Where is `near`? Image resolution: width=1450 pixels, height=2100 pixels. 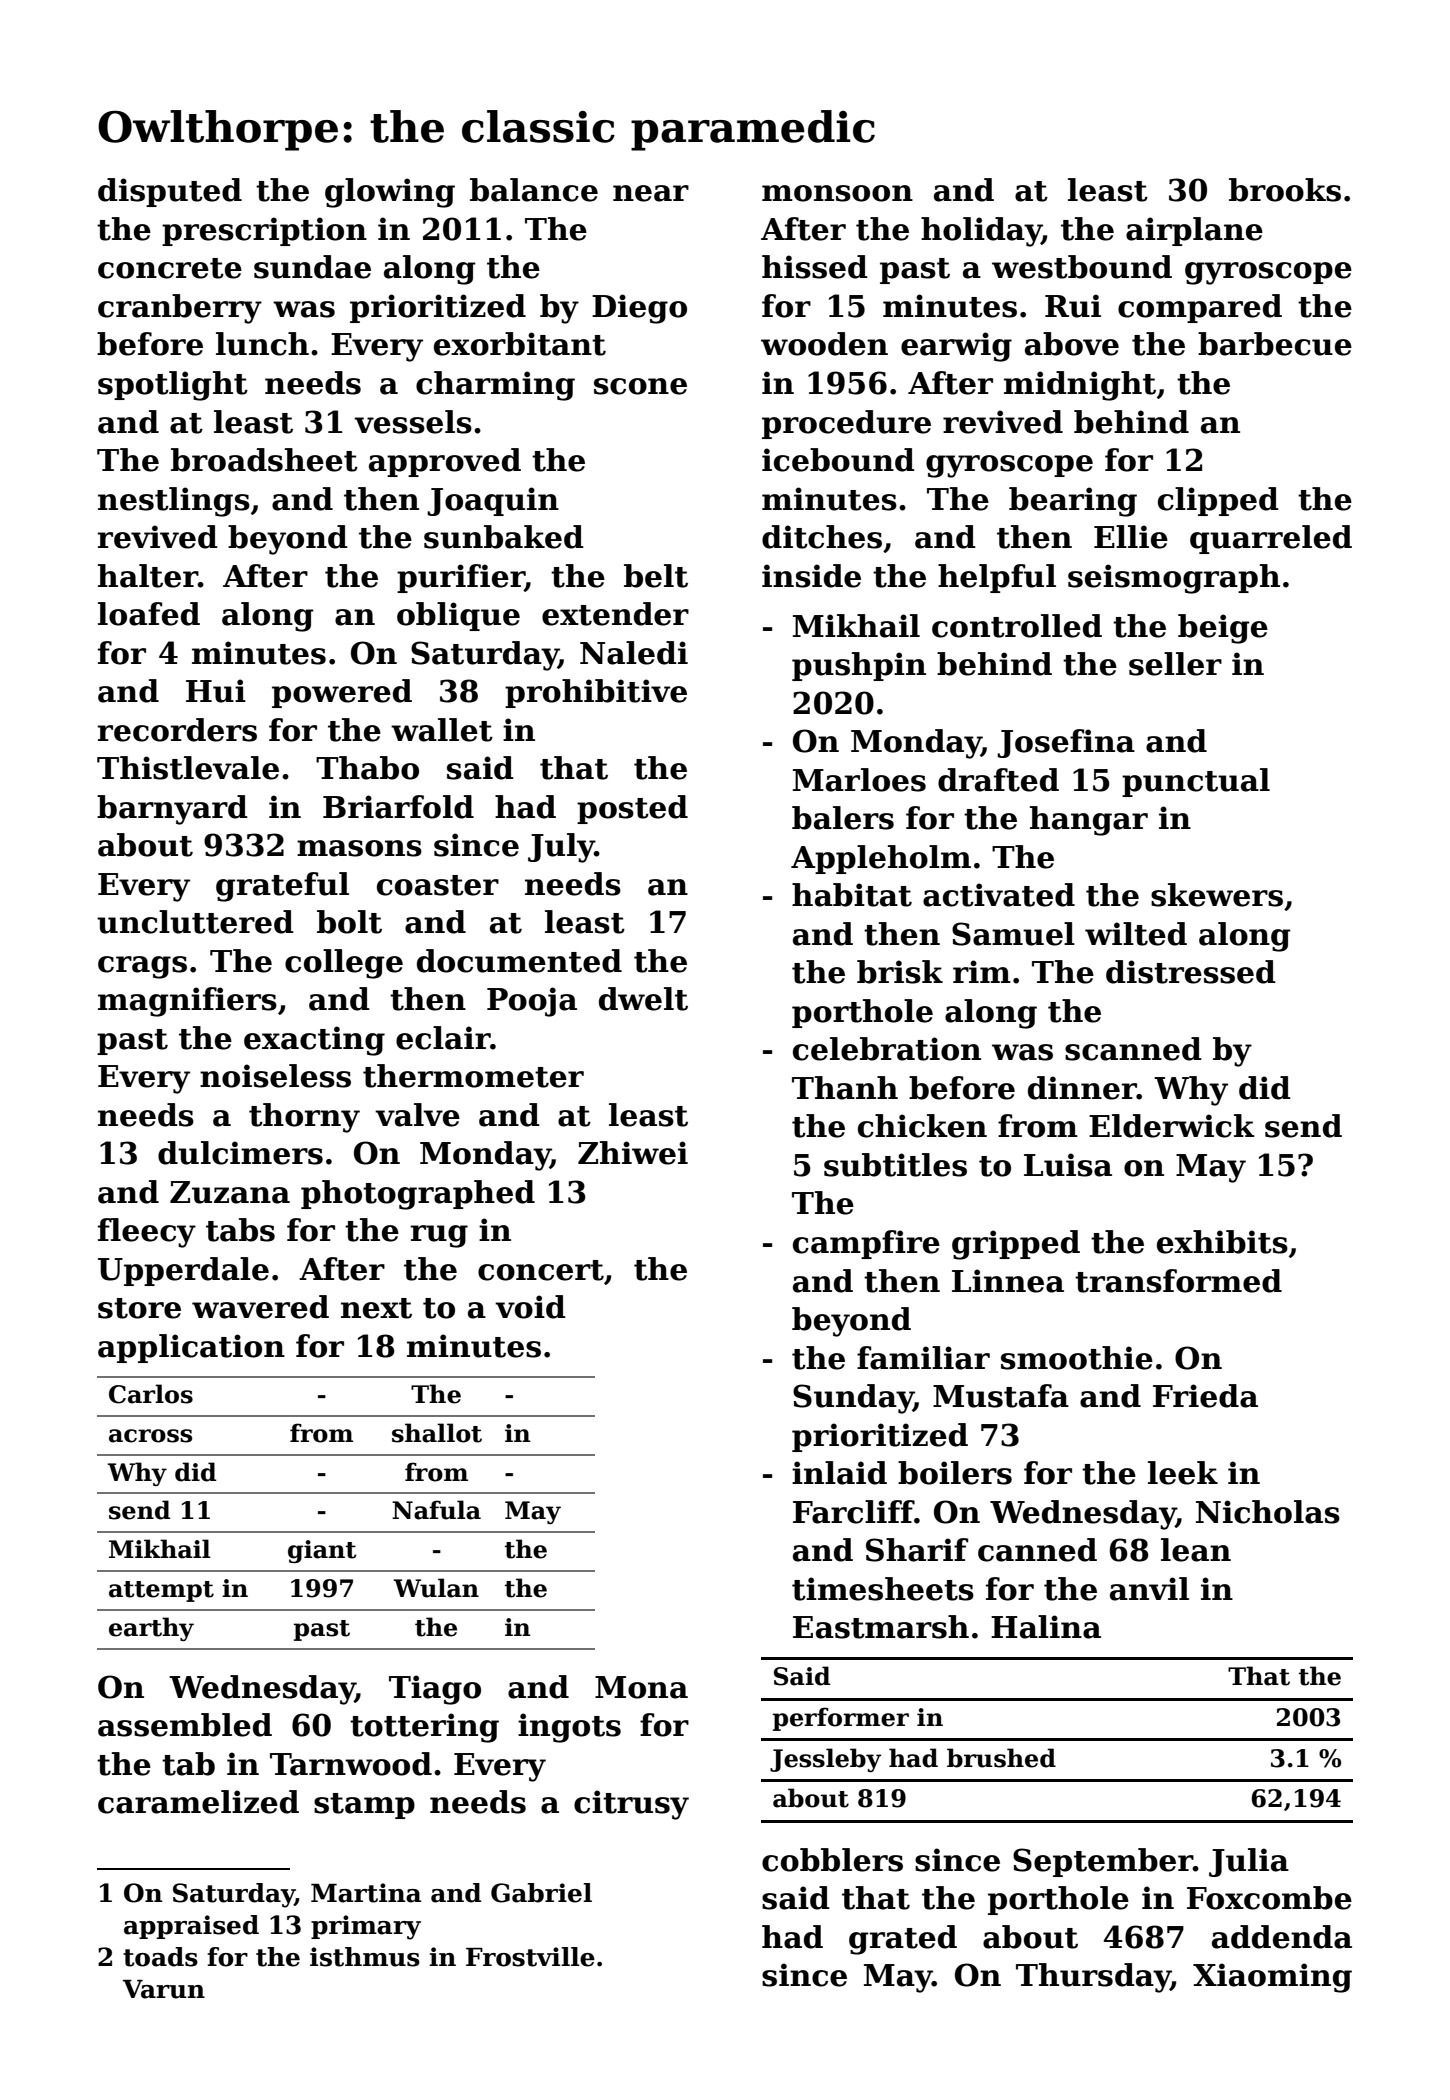
near is located at coordinates (651, 193).
